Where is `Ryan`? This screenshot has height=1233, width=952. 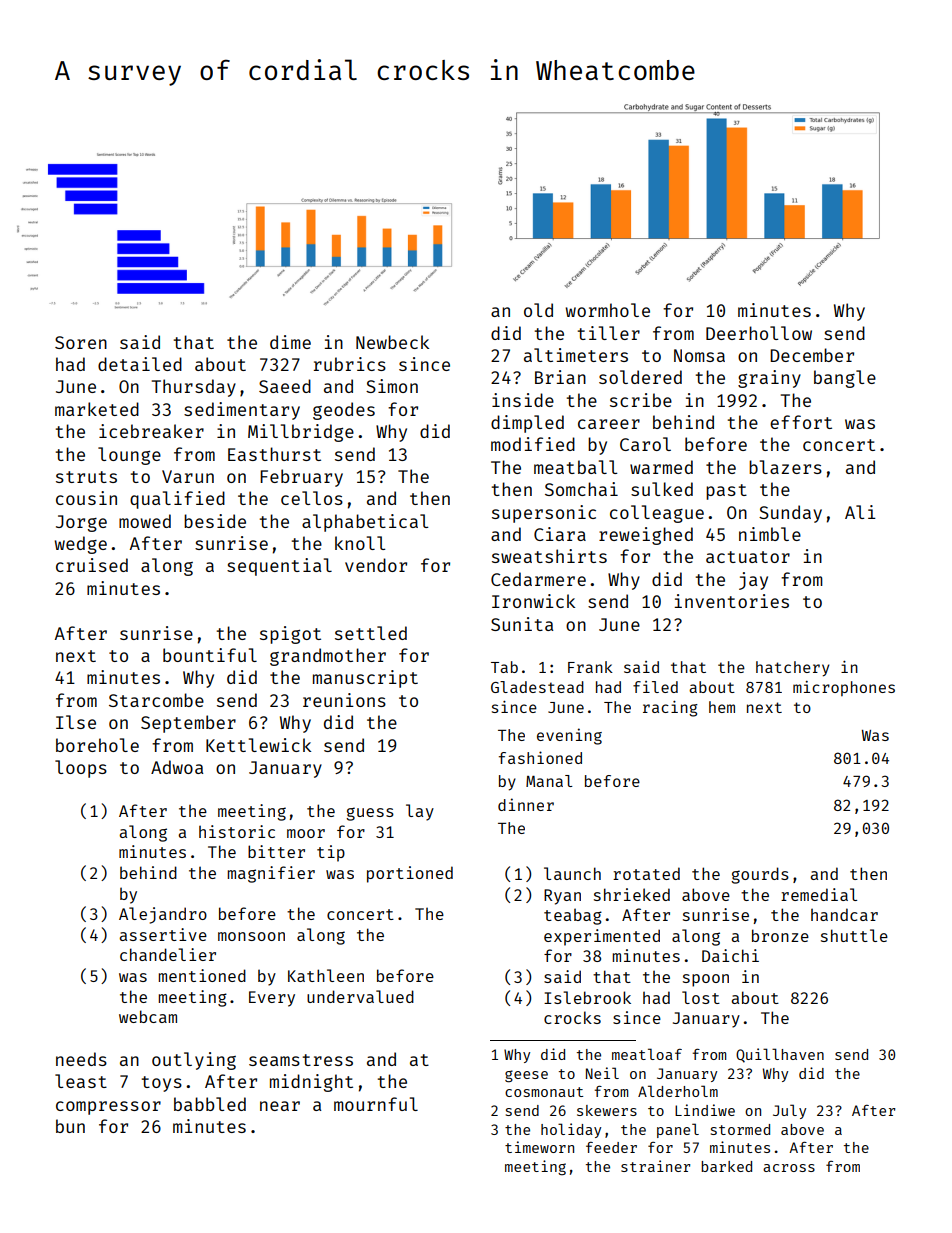 Ryan is located at coordinates (562, 897).
